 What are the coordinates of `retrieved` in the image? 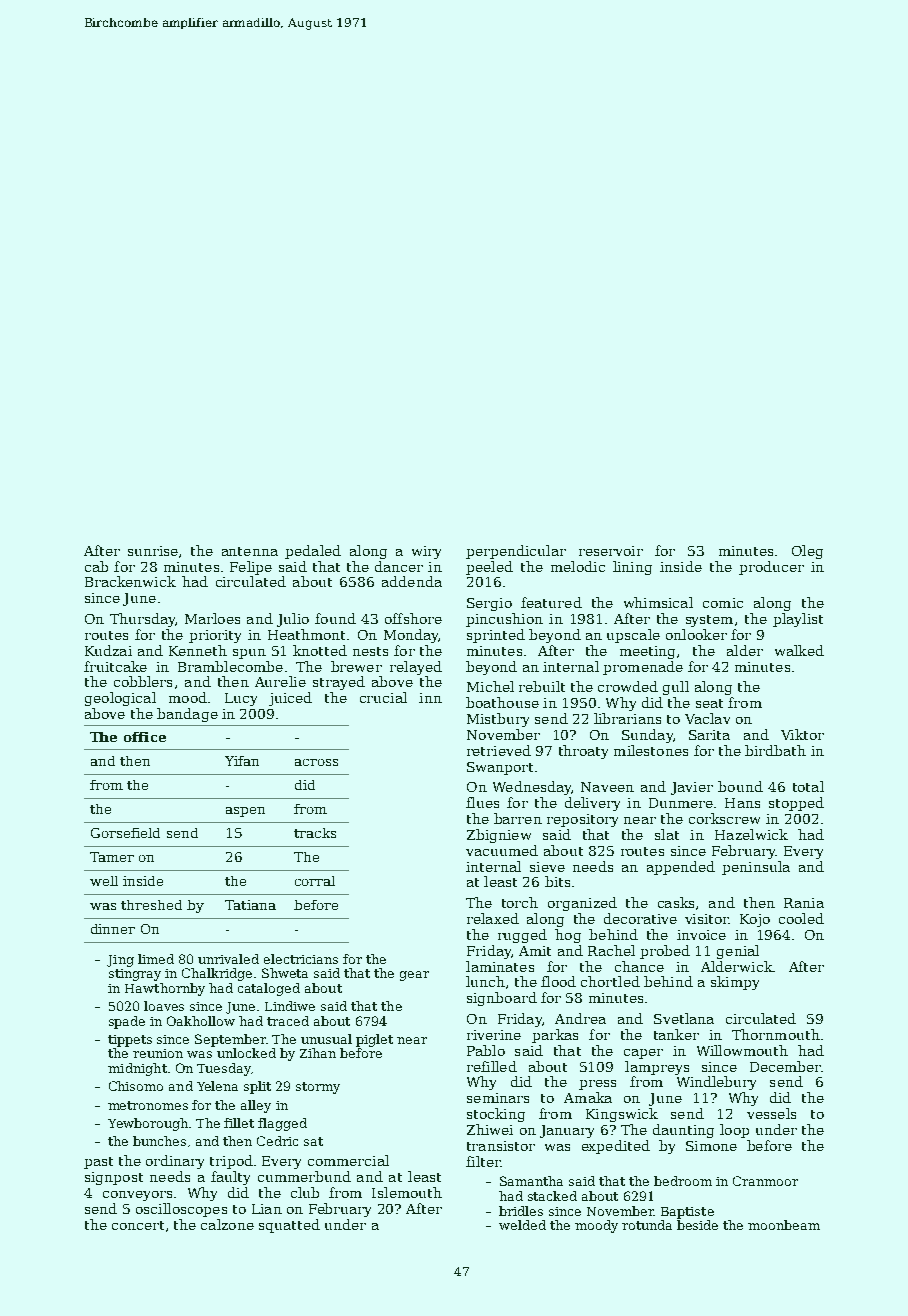 It's located at (499, 750).
